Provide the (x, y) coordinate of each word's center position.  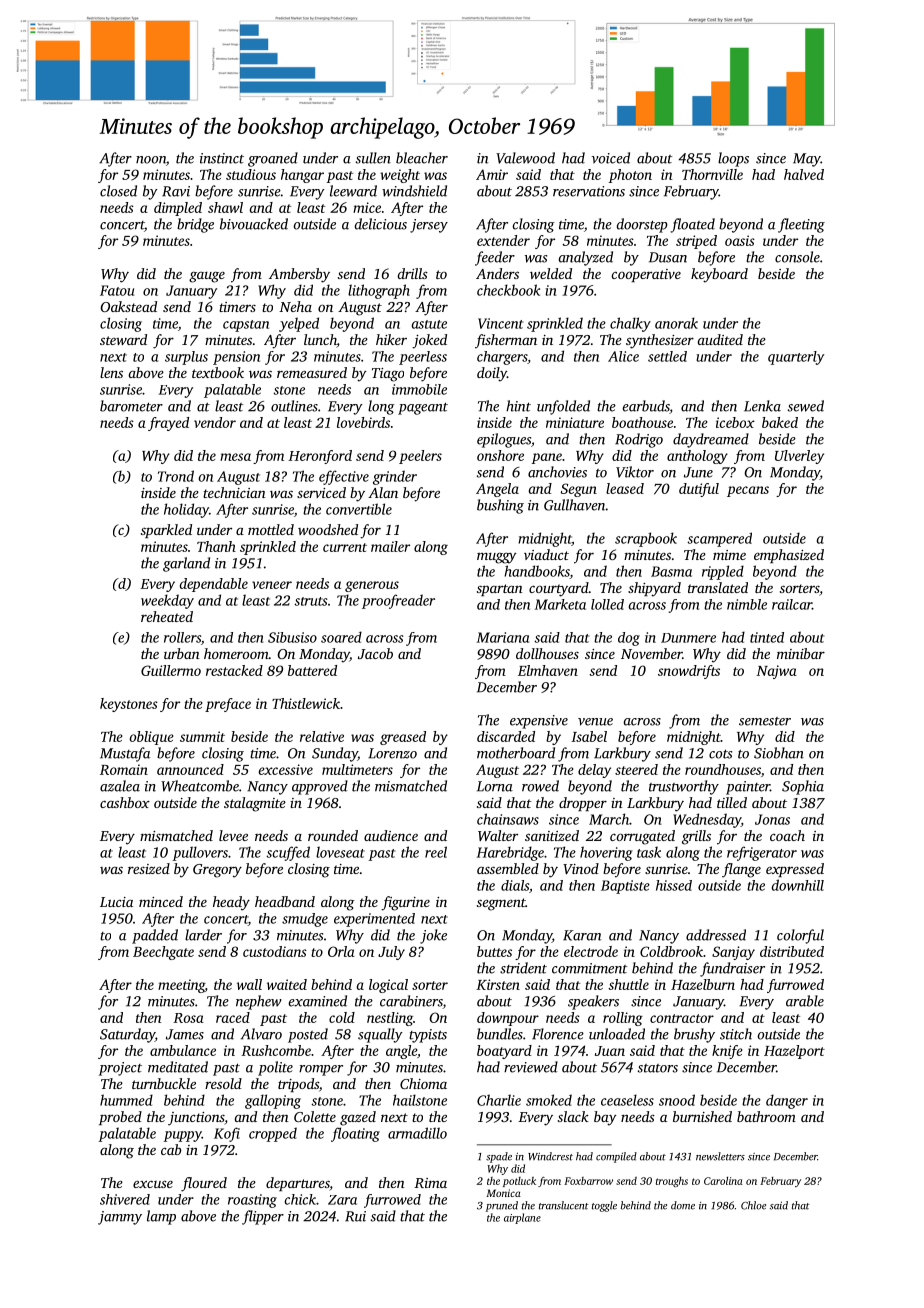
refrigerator (762, 853)
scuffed (288, 853)
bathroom (766, 1116)
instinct (222, 158)
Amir (492, 174)
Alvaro (261, 1034)
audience (391, 835)
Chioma (423, 1083)
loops (733, 159)
